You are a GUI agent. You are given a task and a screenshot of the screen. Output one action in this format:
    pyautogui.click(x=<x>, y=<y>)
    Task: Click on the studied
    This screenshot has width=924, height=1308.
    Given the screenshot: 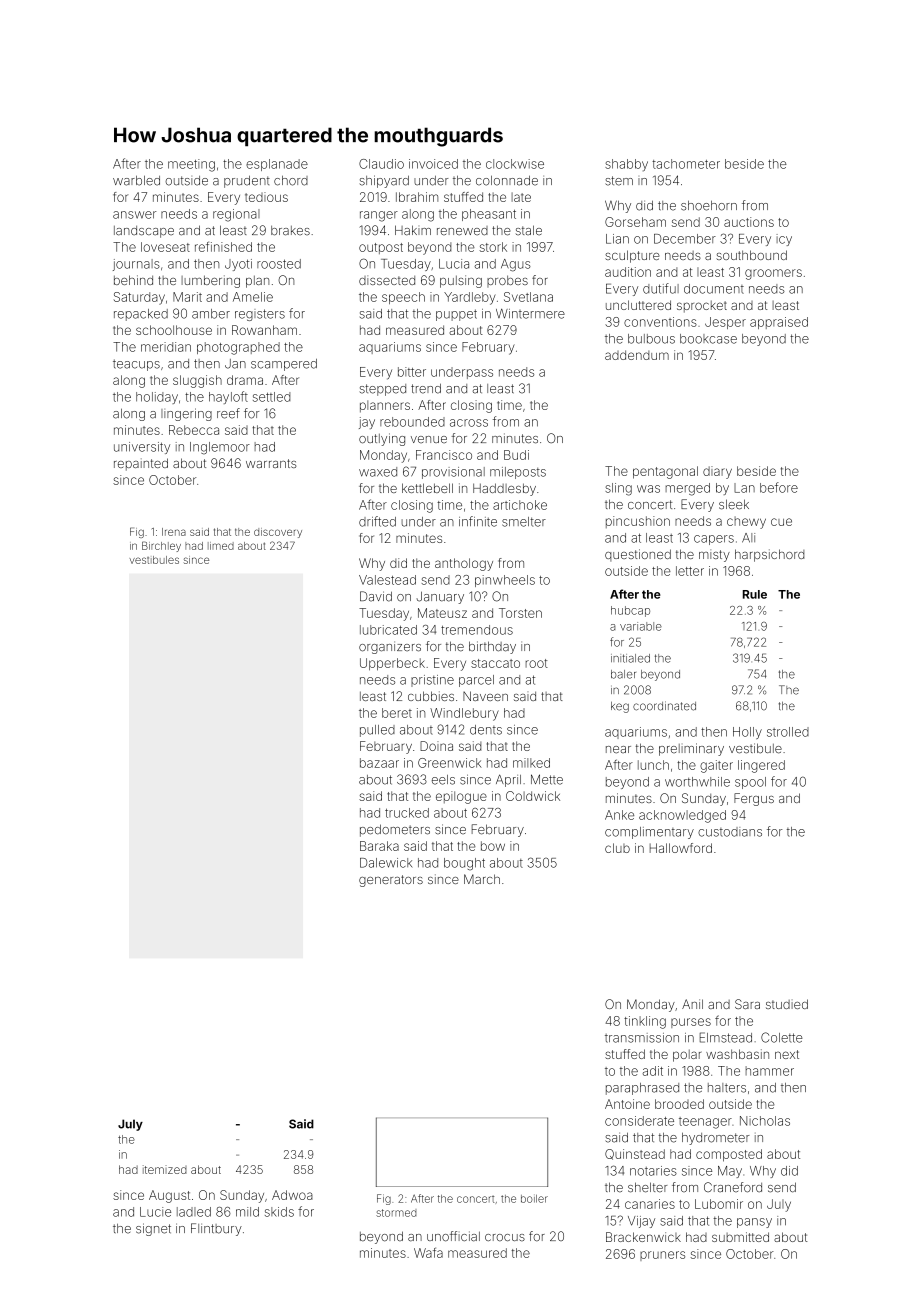 What is the action you would take?
    pyautogui.click(x=787, y=1004)
